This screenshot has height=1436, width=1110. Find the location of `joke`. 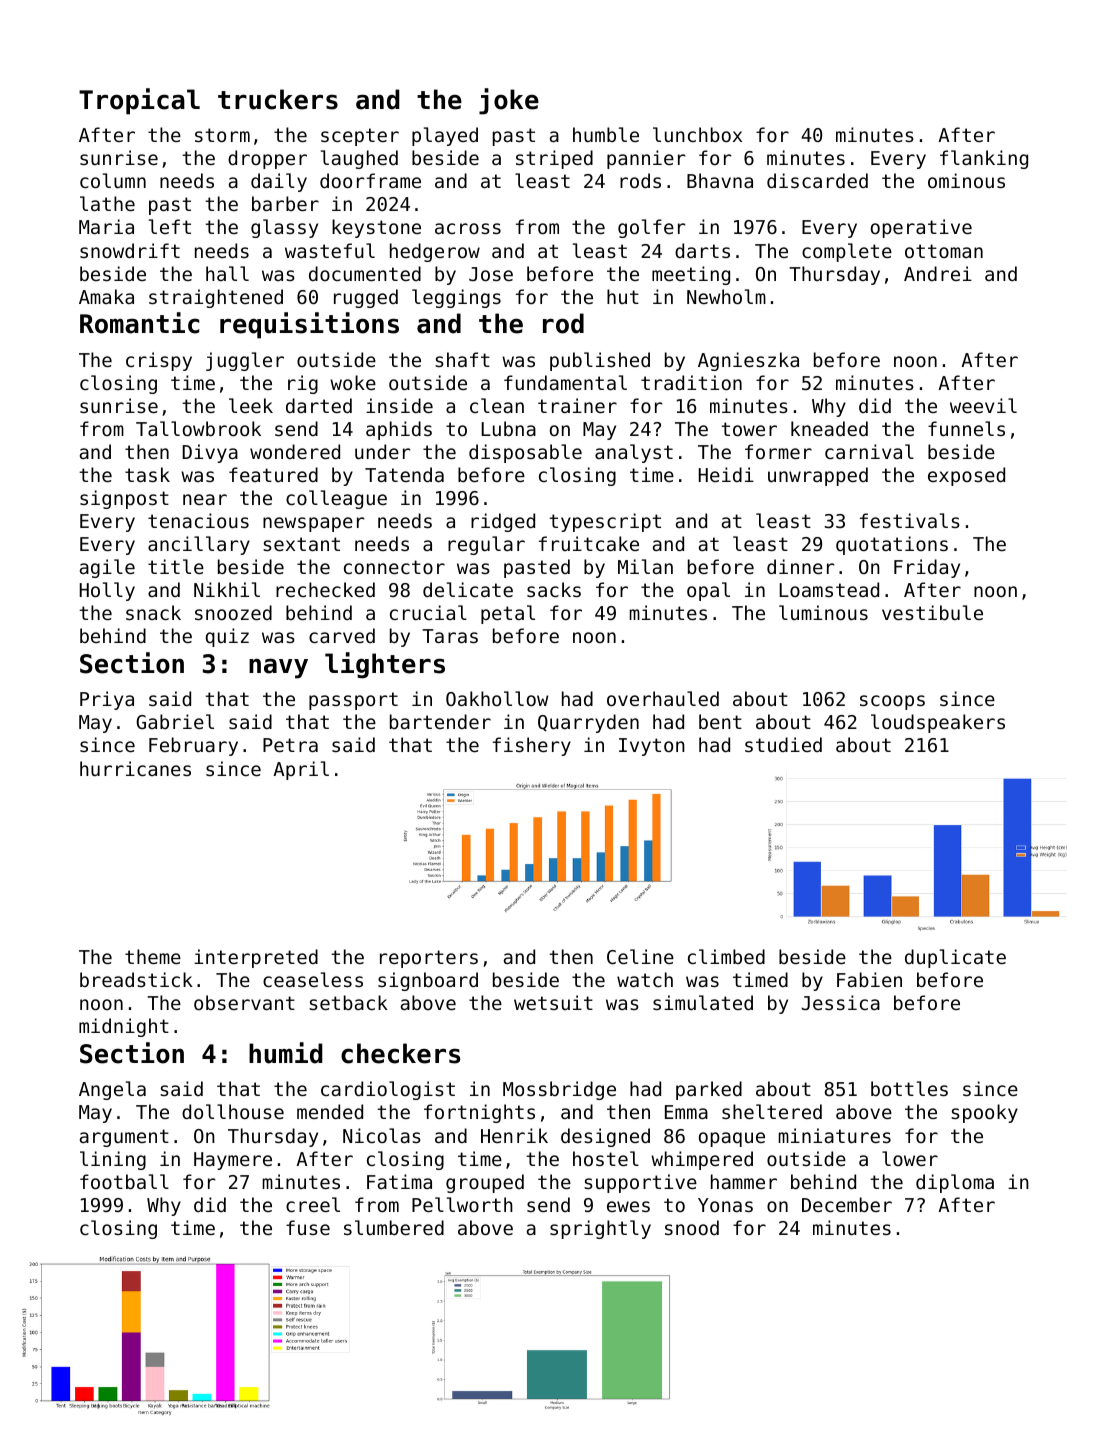

joke is located at coordinates (509, 101).
